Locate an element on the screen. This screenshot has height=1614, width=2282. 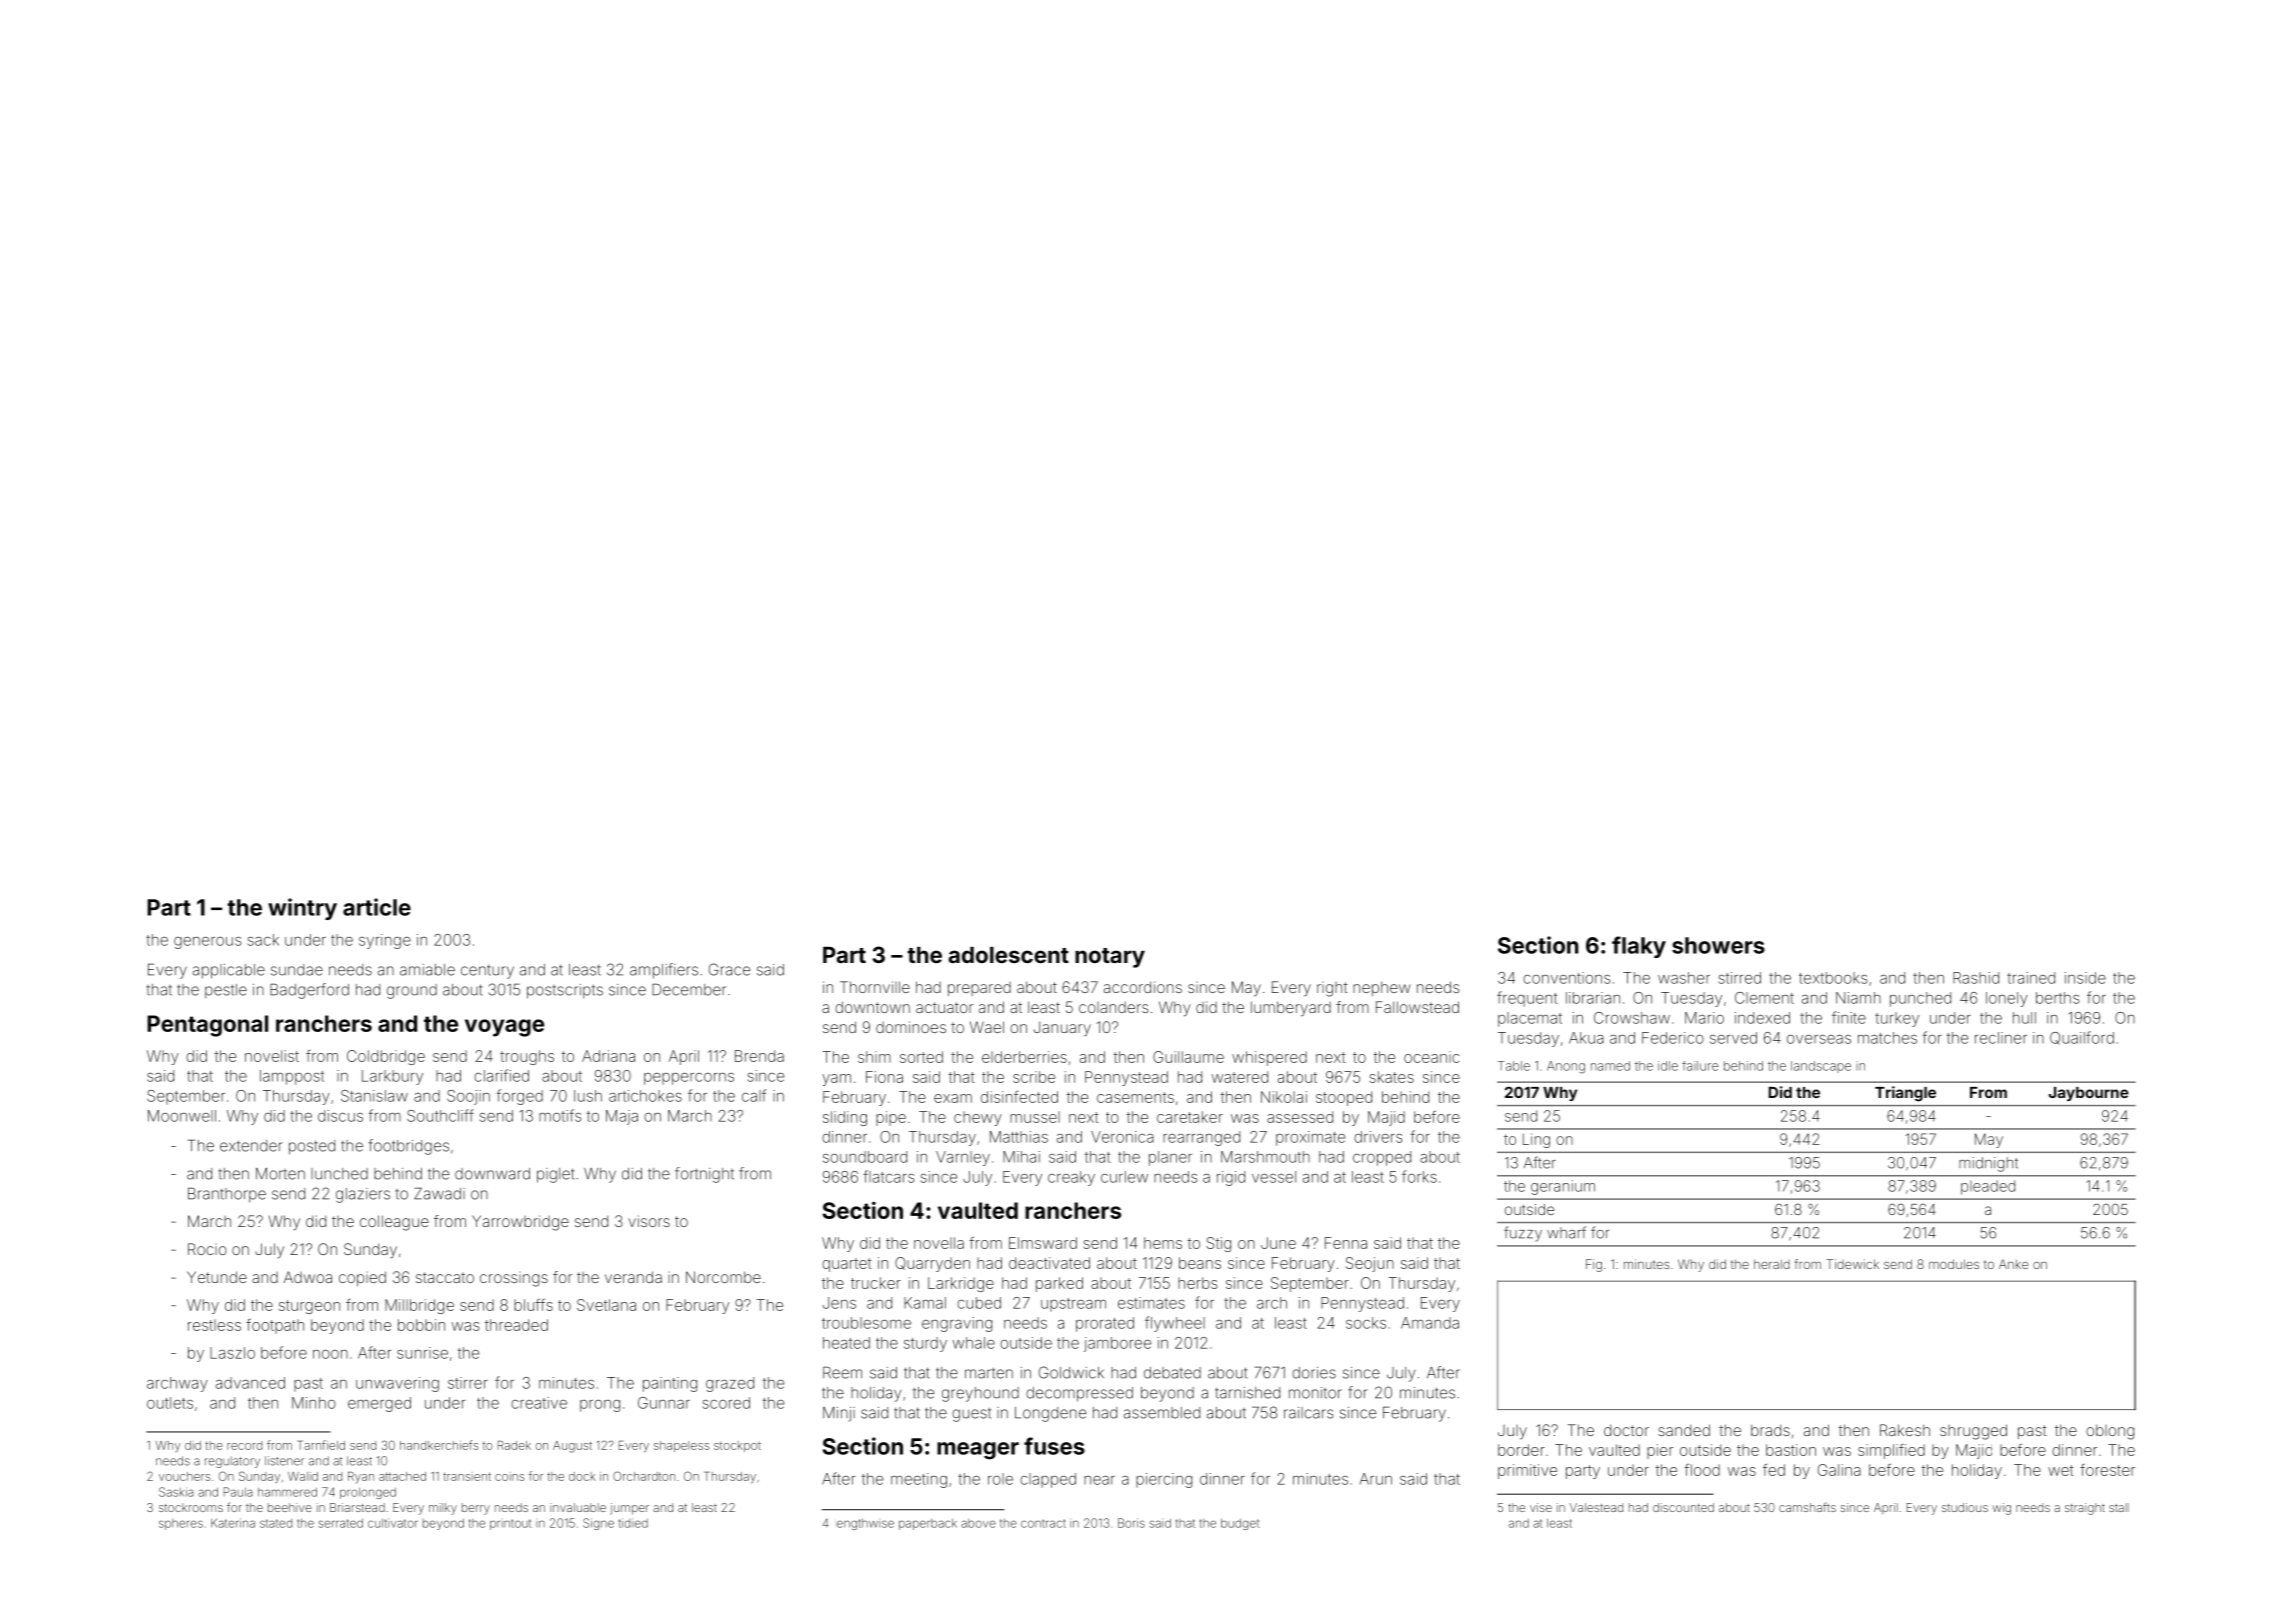
Varnley is located at coordinates (963, 1158).
